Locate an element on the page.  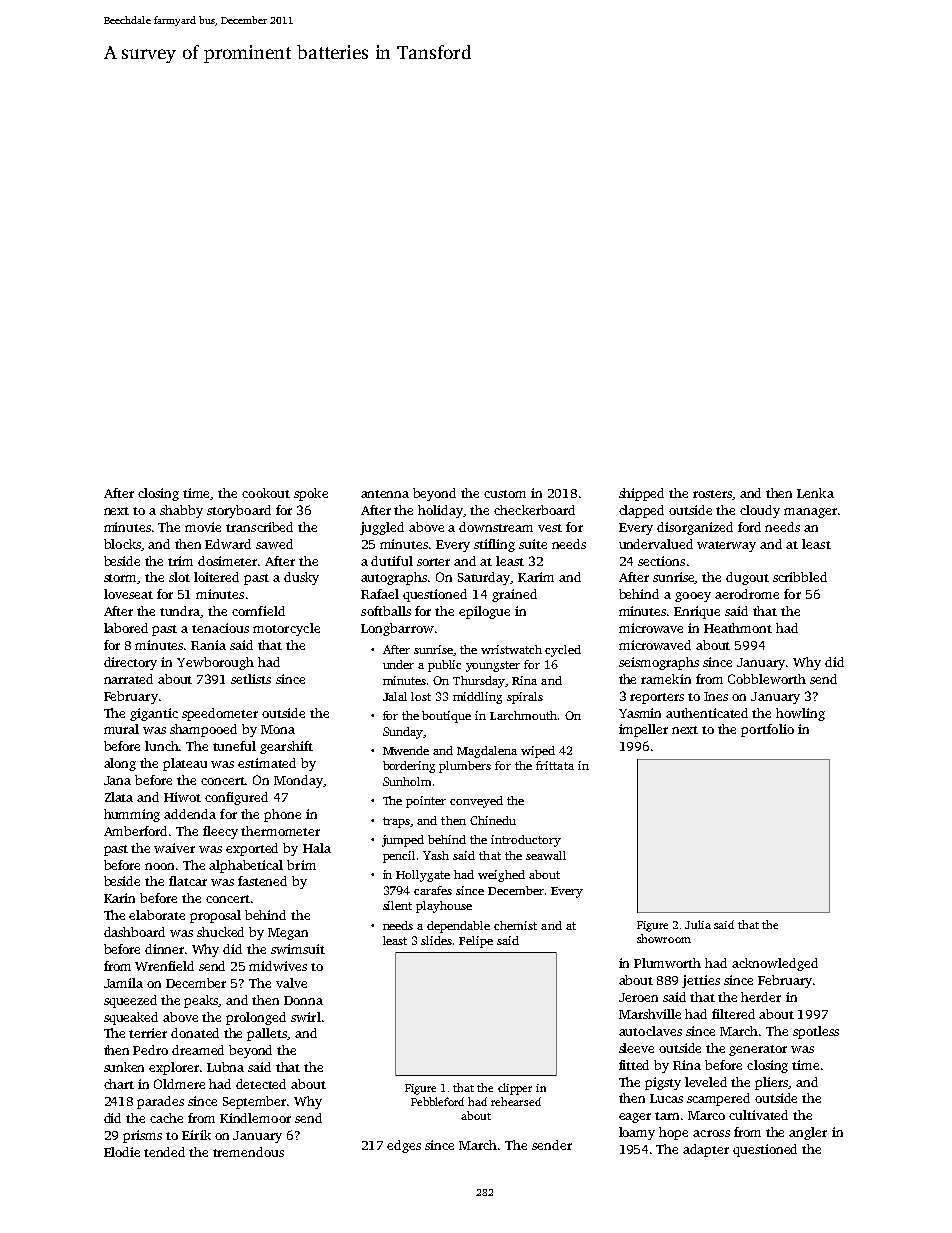
weighed is located at coordinates (501, 876).
